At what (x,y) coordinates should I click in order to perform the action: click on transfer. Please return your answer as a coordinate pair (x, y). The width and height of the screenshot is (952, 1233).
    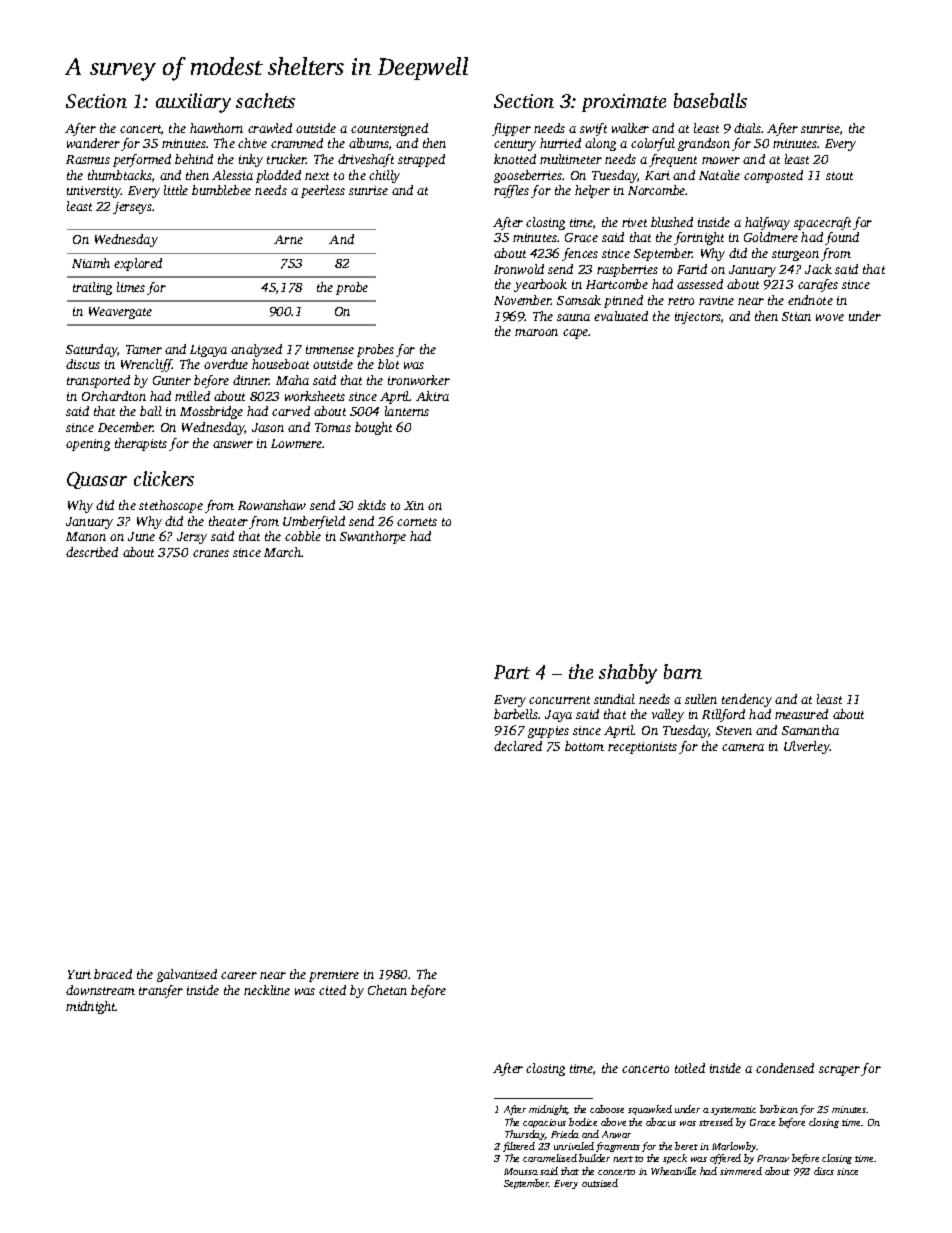
    Looking at the image, I should click on (161, 991).
